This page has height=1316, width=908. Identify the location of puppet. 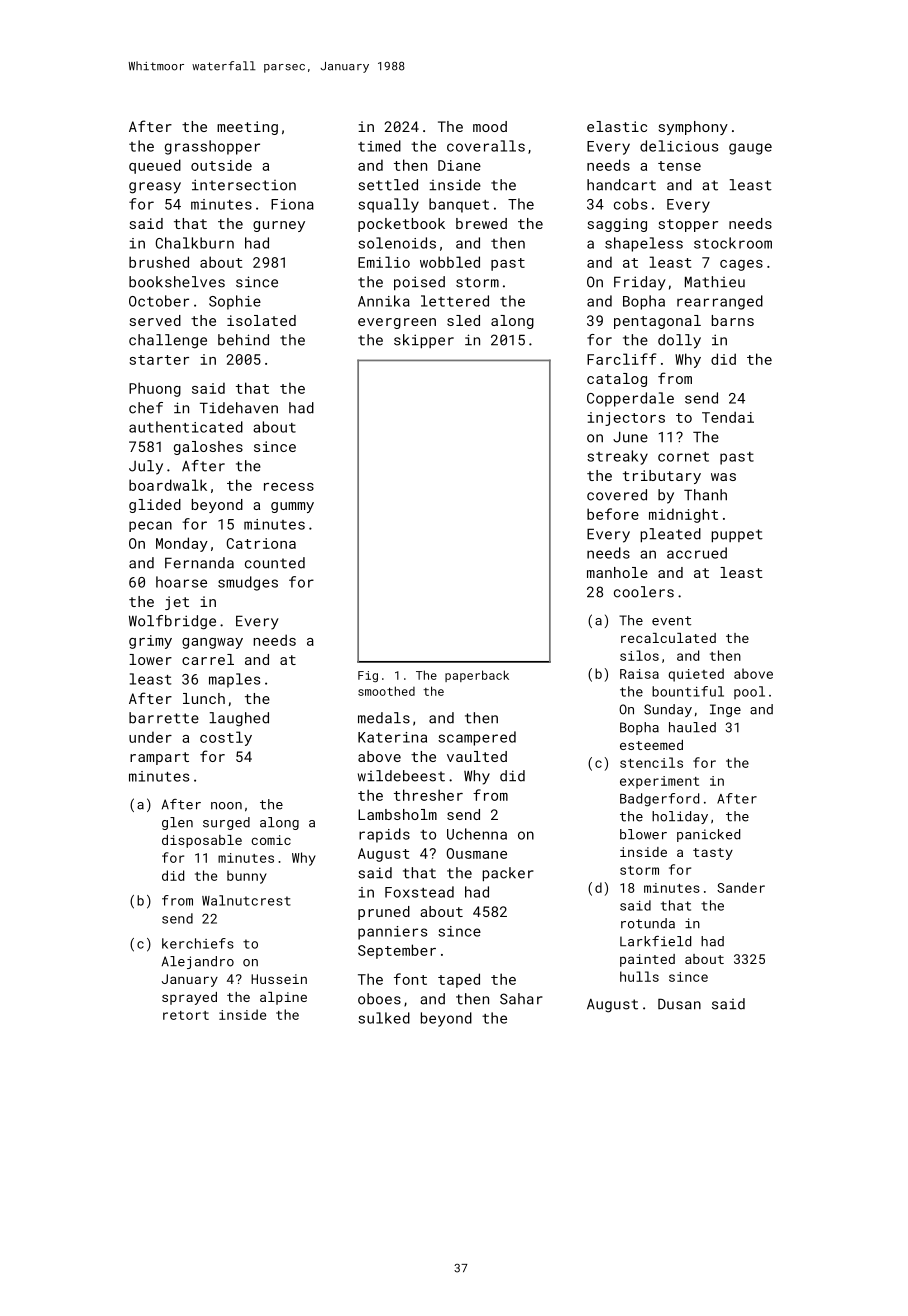
(737, 535).
